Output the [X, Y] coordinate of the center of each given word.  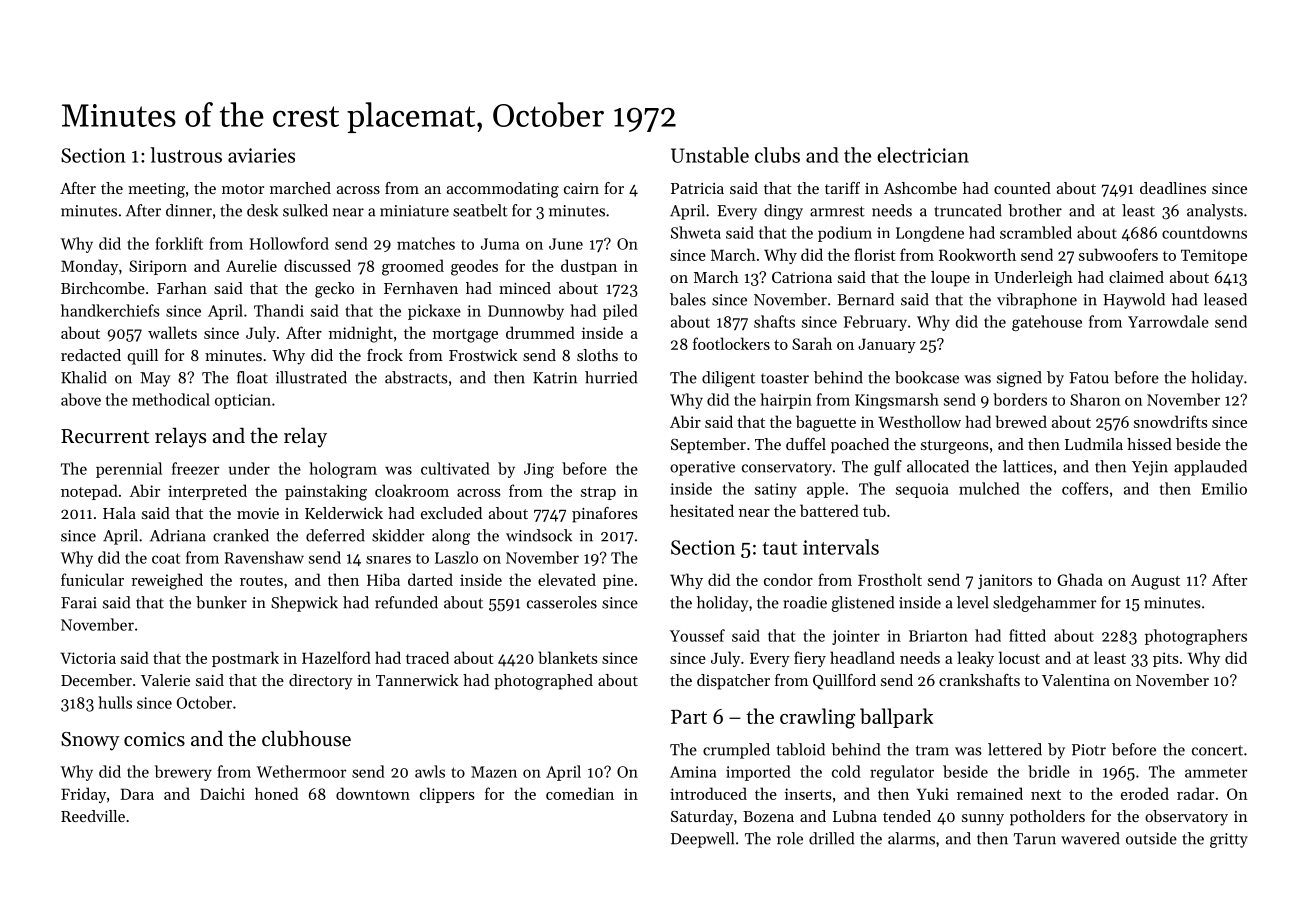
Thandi [279, 310]
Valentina [1076, 680]
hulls [115, 702]
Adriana [178, 535]
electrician [923, 155]
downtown [373, 793]
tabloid [801, 749]
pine [618, 581]
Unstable [710, 155]
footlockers [731, 343]
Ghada [1080, 579]
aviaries [261, 155]
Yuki [933, 793]
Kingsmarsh [897, 401]
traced [427, 657]
